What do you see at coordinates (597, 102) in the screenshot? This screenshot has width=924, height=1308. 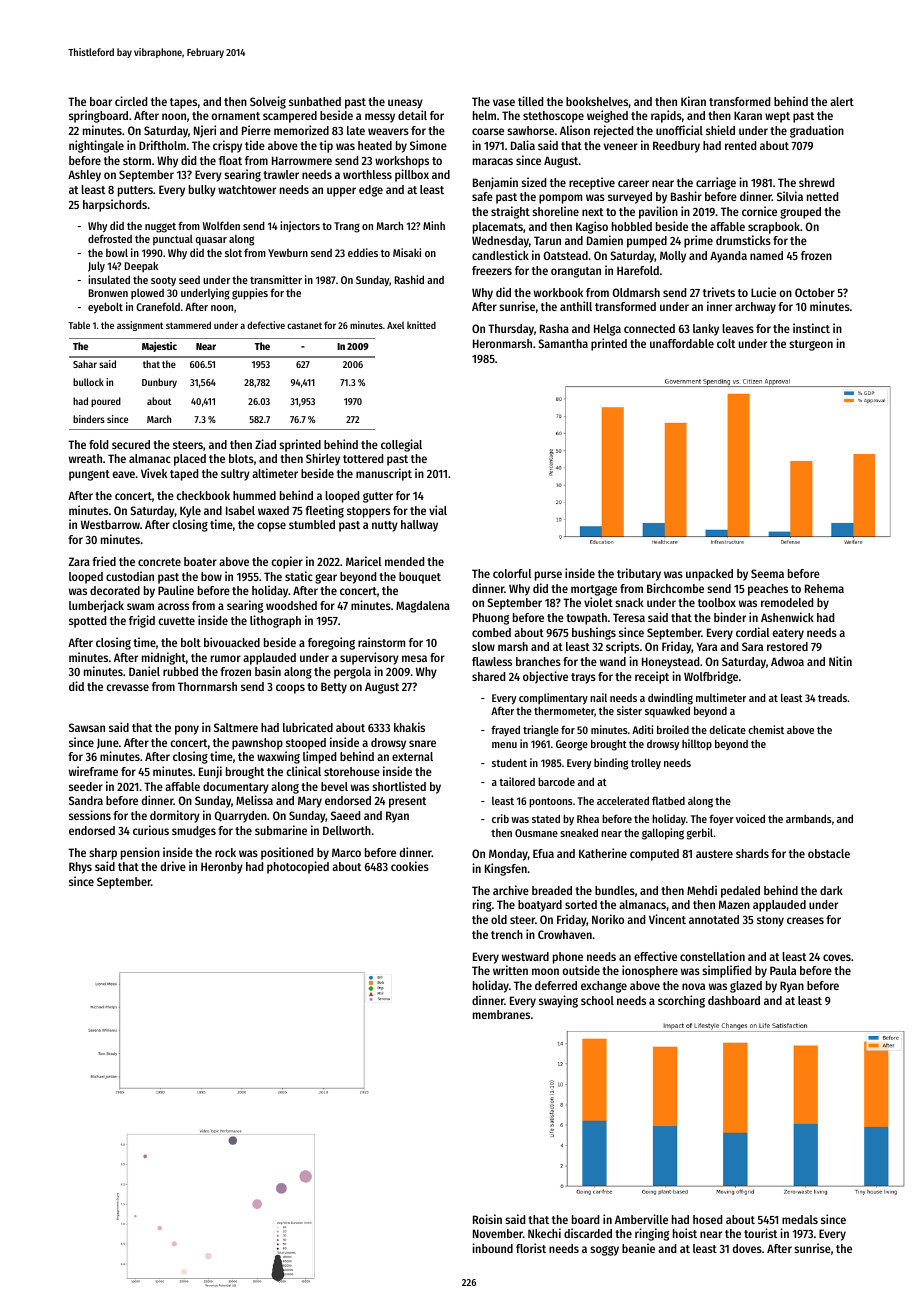 I see `bookshelves` at bounding box center [597, 102].
